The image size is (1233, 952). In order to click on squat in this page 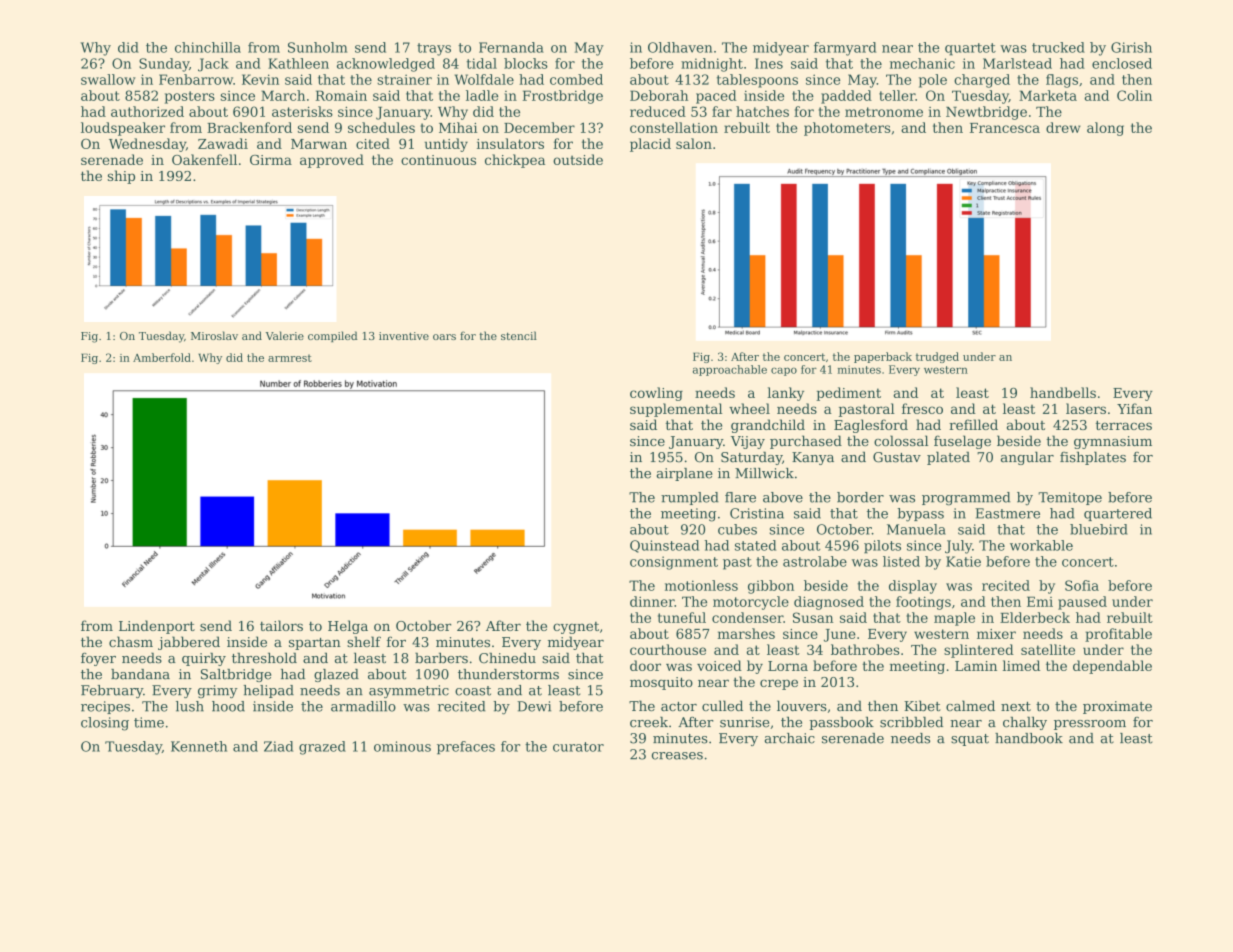, I will do `click(970, 740)`.
